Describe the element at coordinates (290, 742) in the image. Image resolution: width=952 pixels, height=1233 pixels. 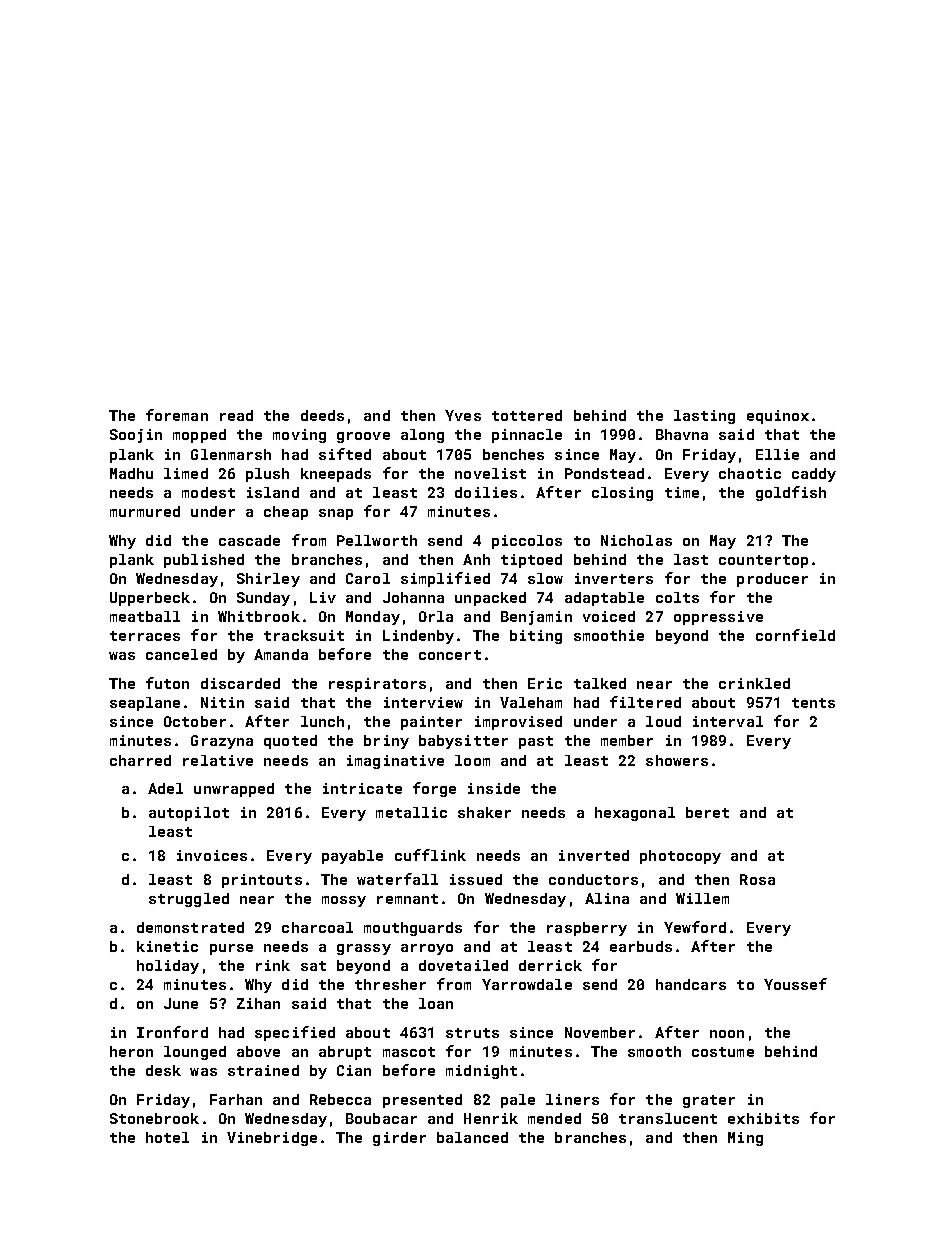
I see `quoted` at that location.
